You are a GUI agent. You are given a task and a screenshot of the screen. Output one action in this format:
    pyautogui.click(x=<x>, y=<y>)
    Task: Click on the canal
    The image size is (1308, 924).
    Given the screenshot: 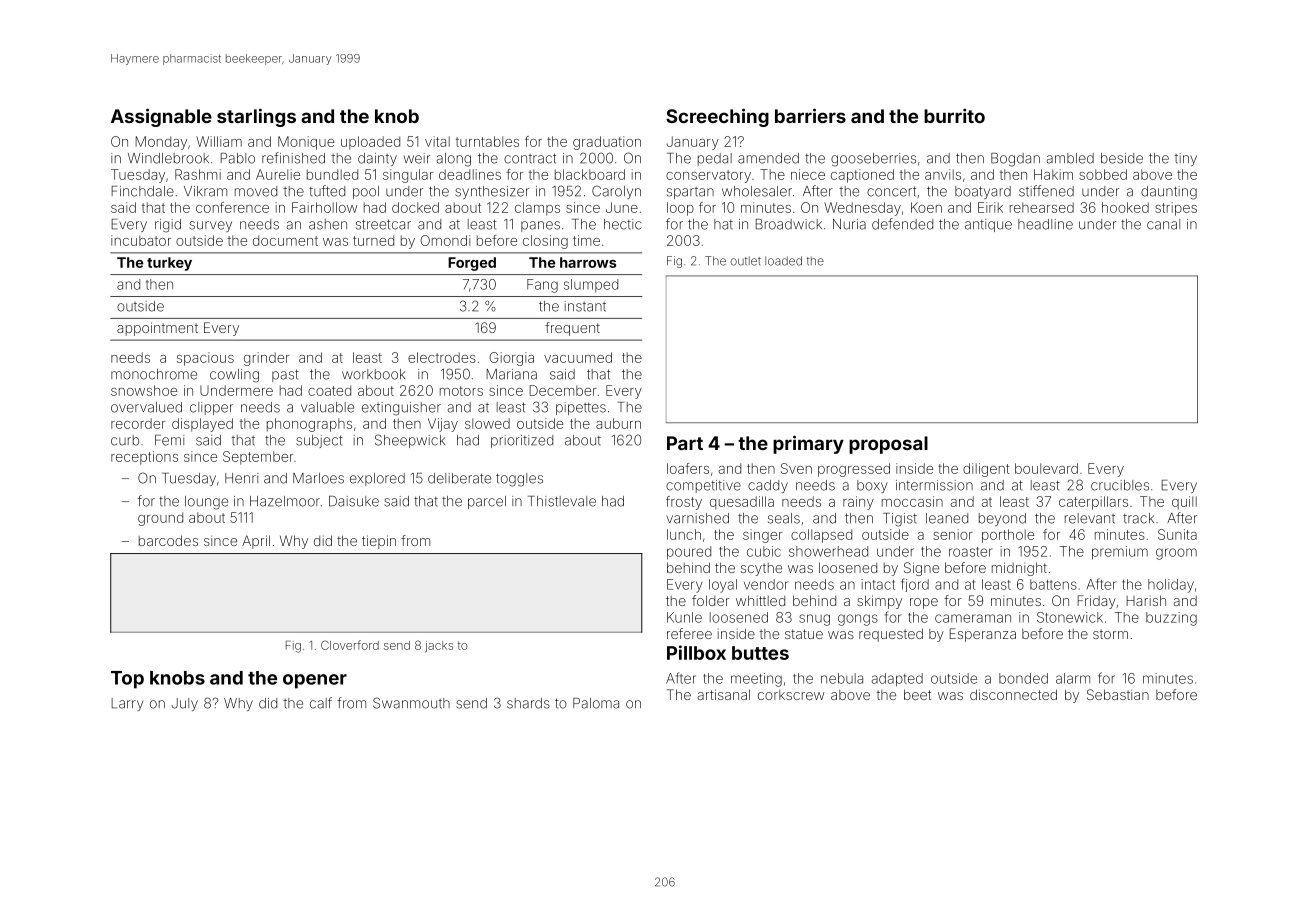 What is the action you would take?
    pyautogui.click(x=1163, y=224)
